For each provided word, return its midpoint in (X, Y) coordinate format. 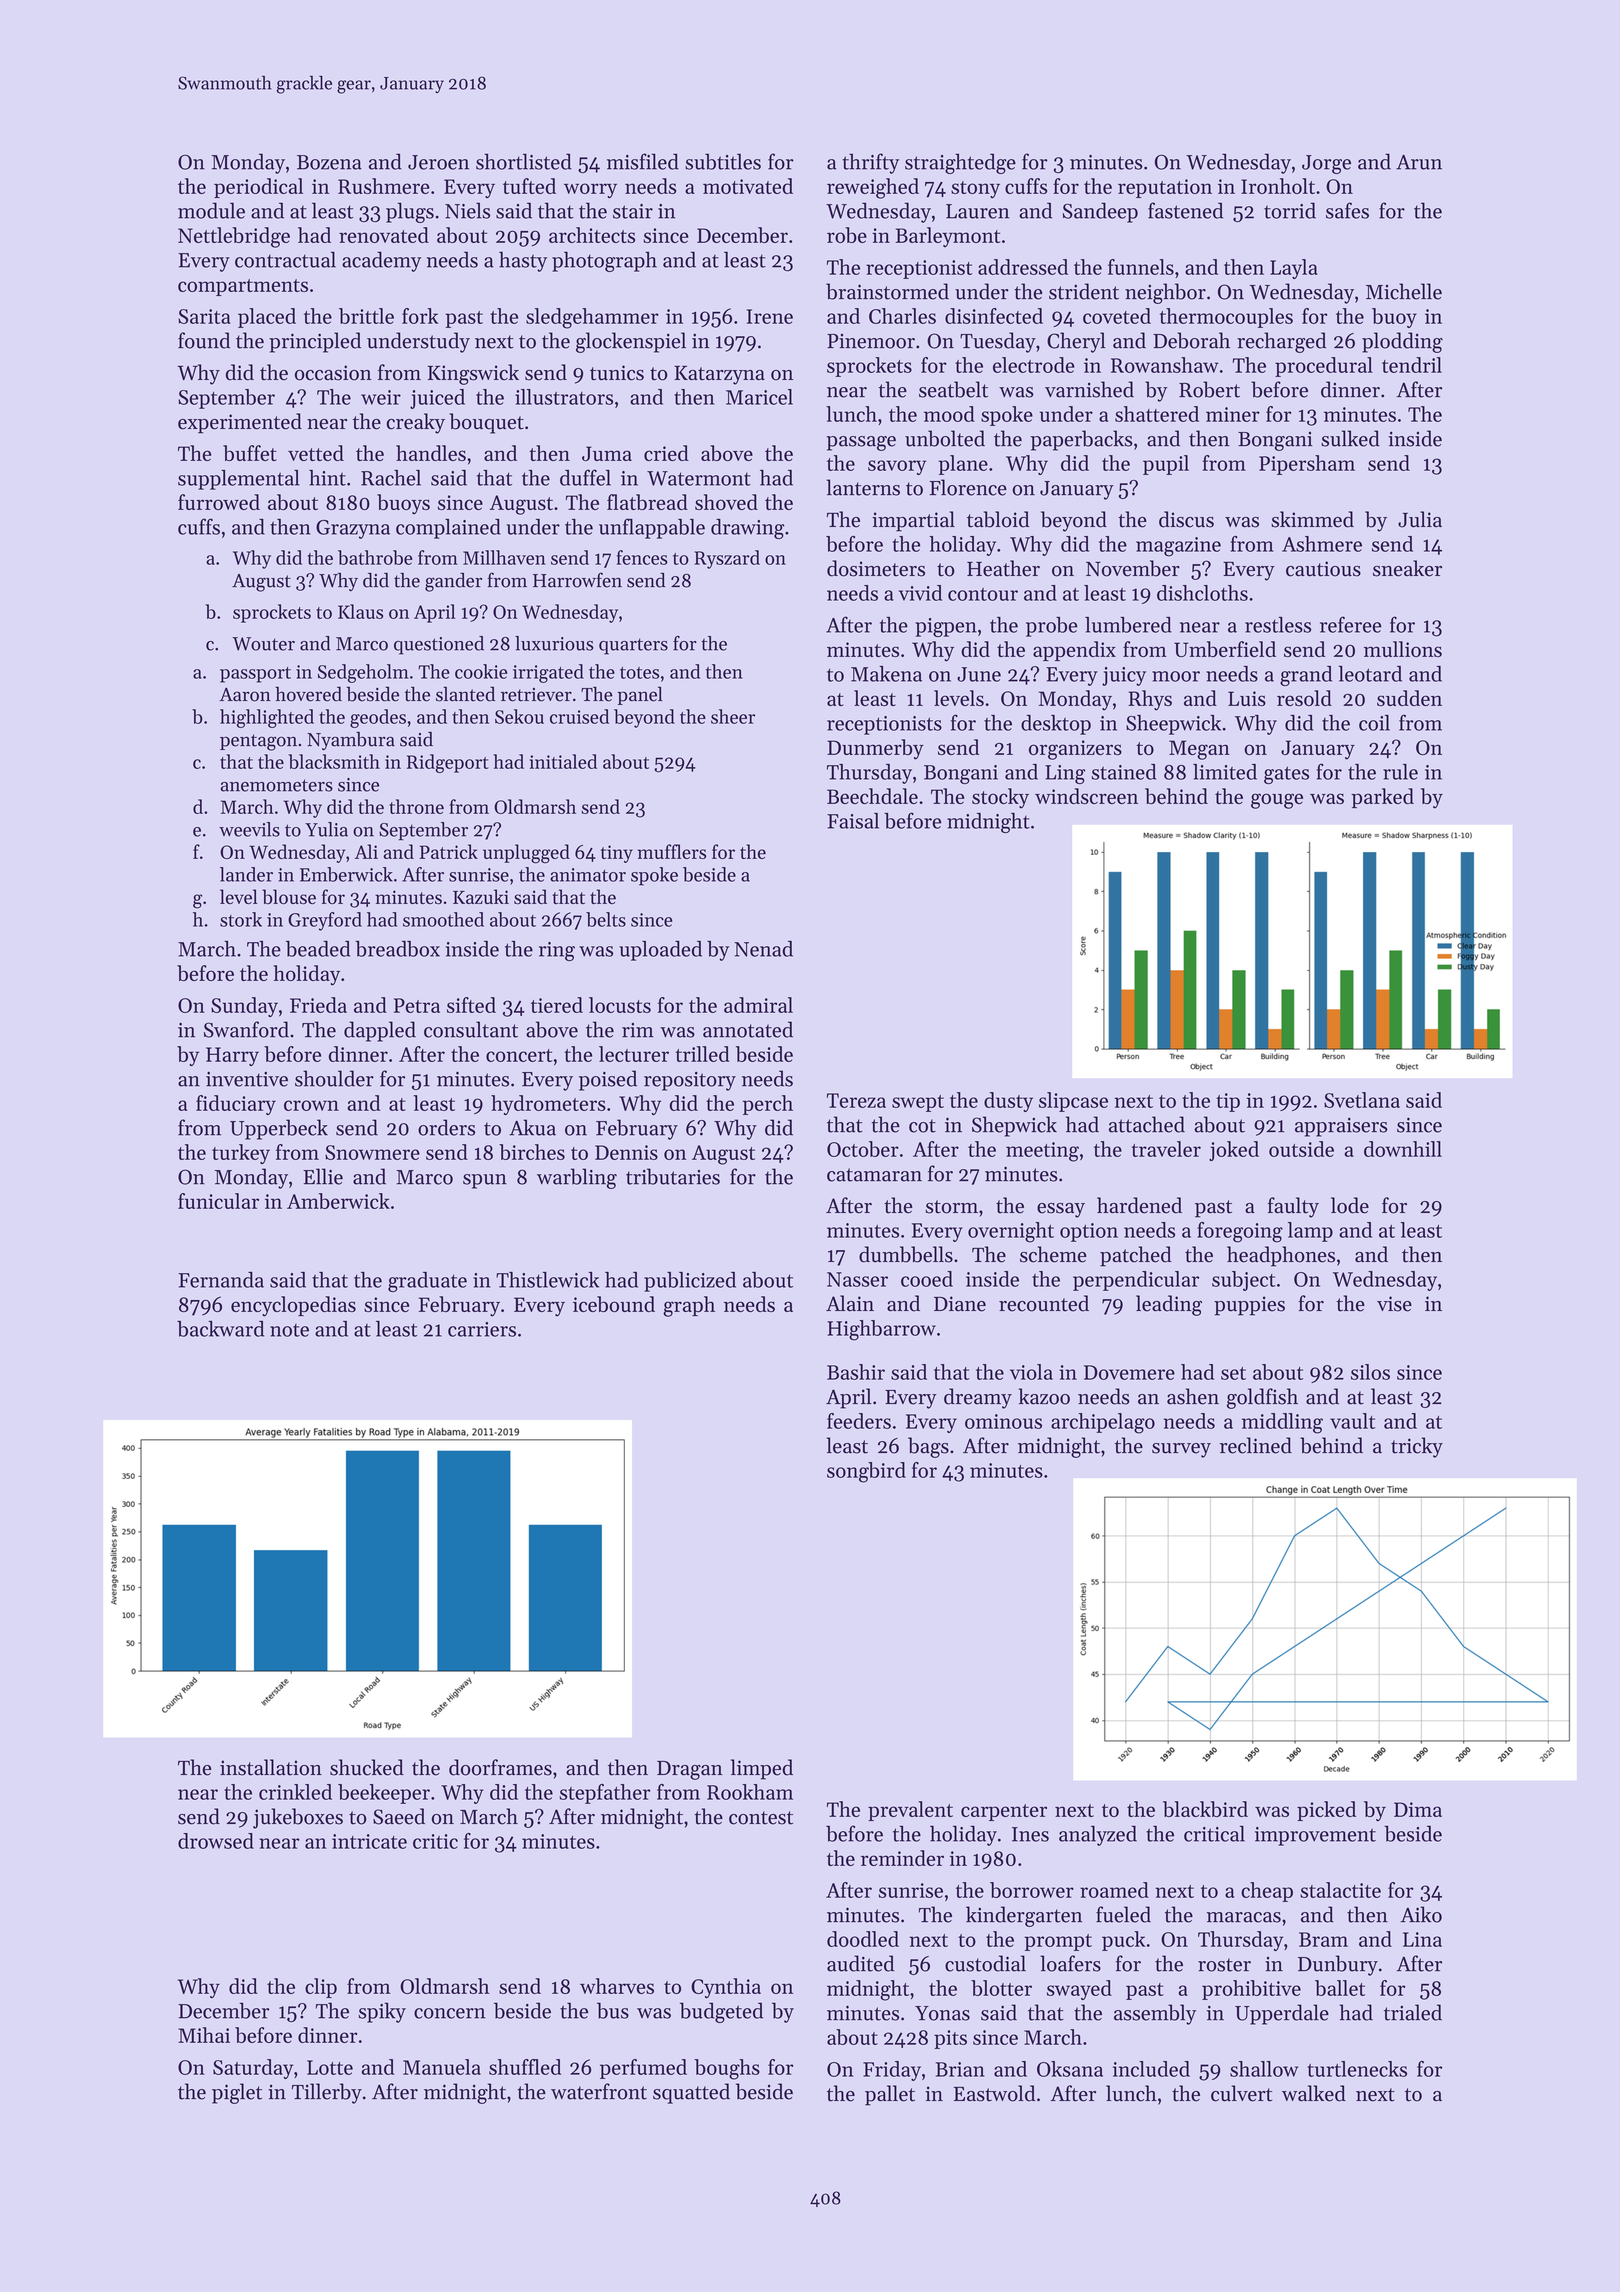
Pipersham (1307, 465)
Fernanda (221, 1280)
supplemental (238, 480)
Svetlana (1362, 1100)
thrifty (870, 163)
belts (606, 919)
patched (1136, 1256)
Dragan (690, 1770)
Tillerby (327, 2093)
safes (1347, 210)
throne (416, 806)
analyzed (1098, 1835)
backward (220, 1329)
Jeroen (438, 162)
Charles (902, 316)
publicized (690, 1282)
